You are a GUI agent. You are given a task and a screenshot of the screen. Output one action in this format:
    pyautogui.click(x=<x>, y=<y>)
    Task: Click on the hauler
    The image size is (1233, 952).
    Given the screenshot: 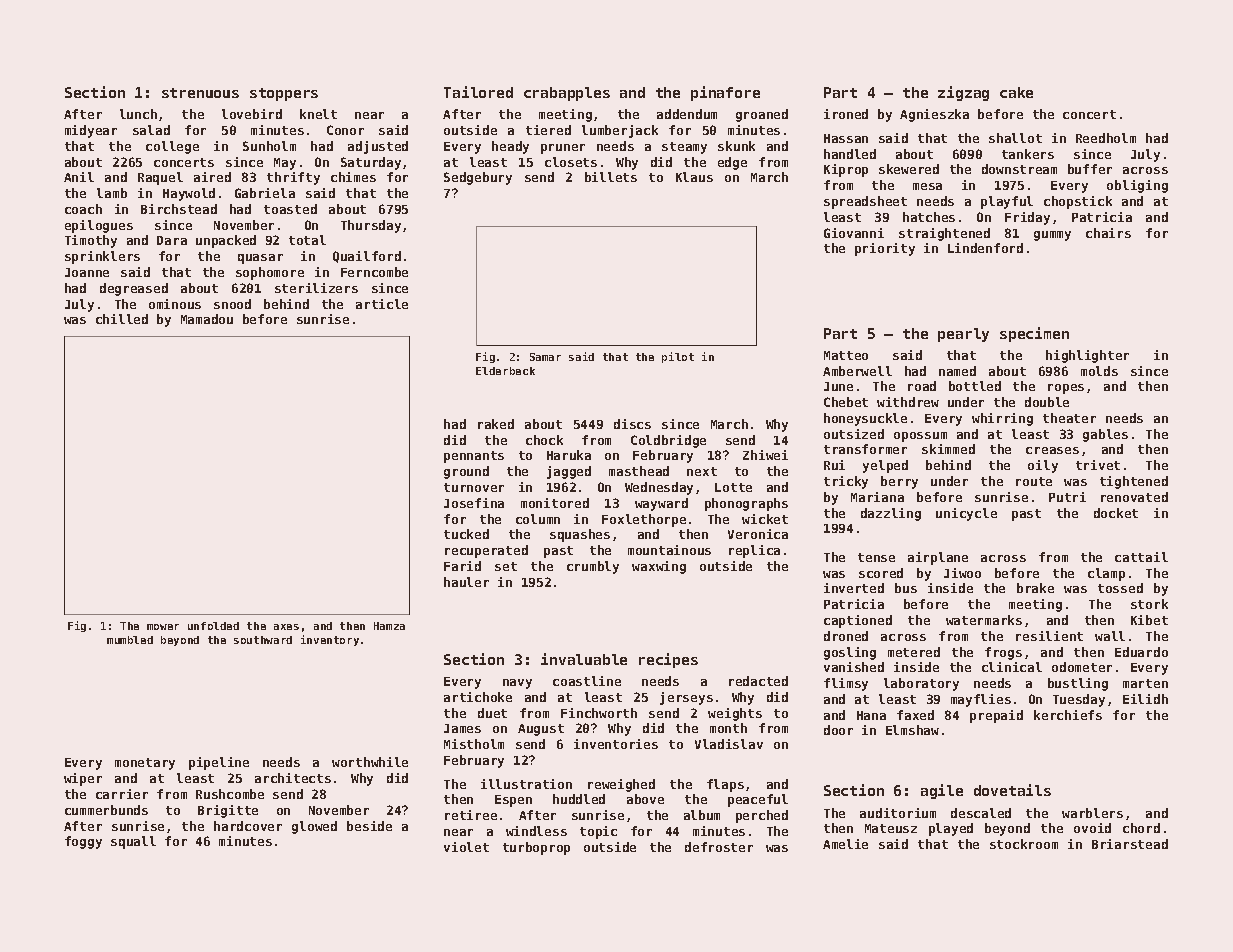 What is the action you would take?
    pyautogui.click(x=466, y=582)
